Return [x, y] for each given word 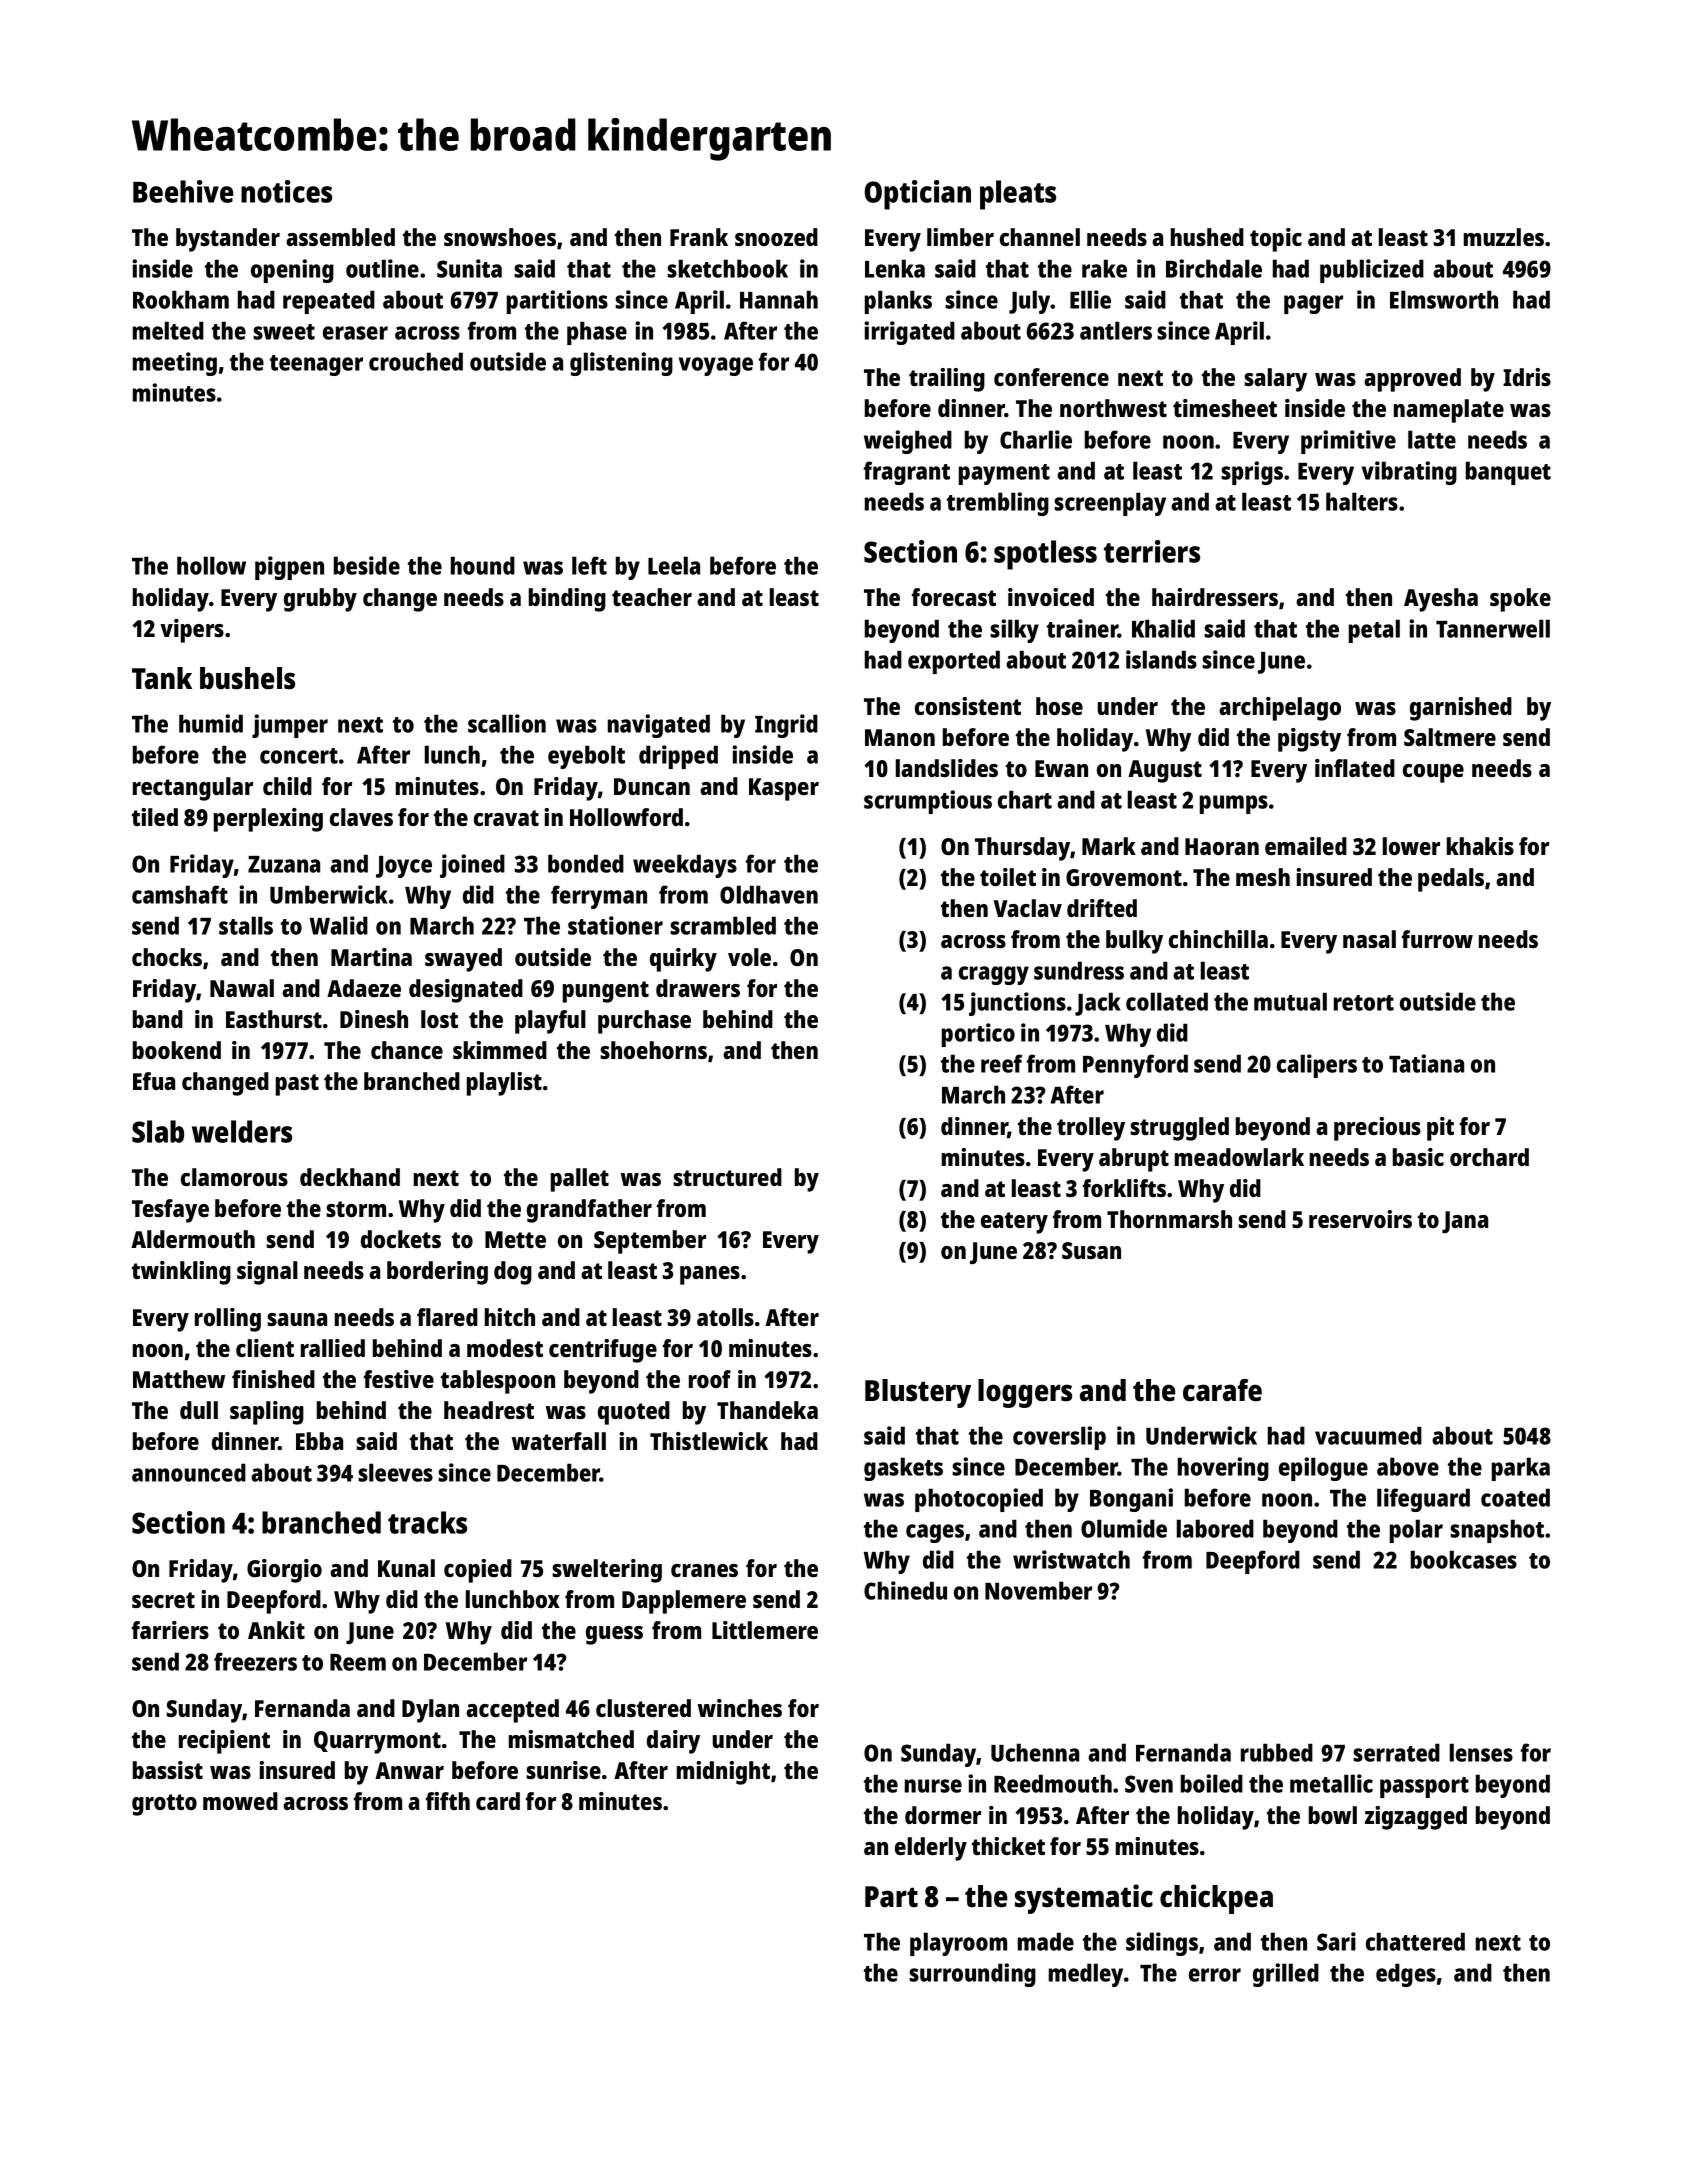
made [1046, 1941]
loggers [1025, 1393]
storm [356, 1209]
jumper [290, 726]
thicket [1008, 1846]
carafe [1222, 1390]
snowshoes [500, 237]
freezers [255, 1661]
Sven [1149, 1784]
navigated [659, 726]
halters [1362, 501]
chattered [1415, 1941]
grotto [164, 1805]
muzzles [1504, 237]
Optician [918, 195]
